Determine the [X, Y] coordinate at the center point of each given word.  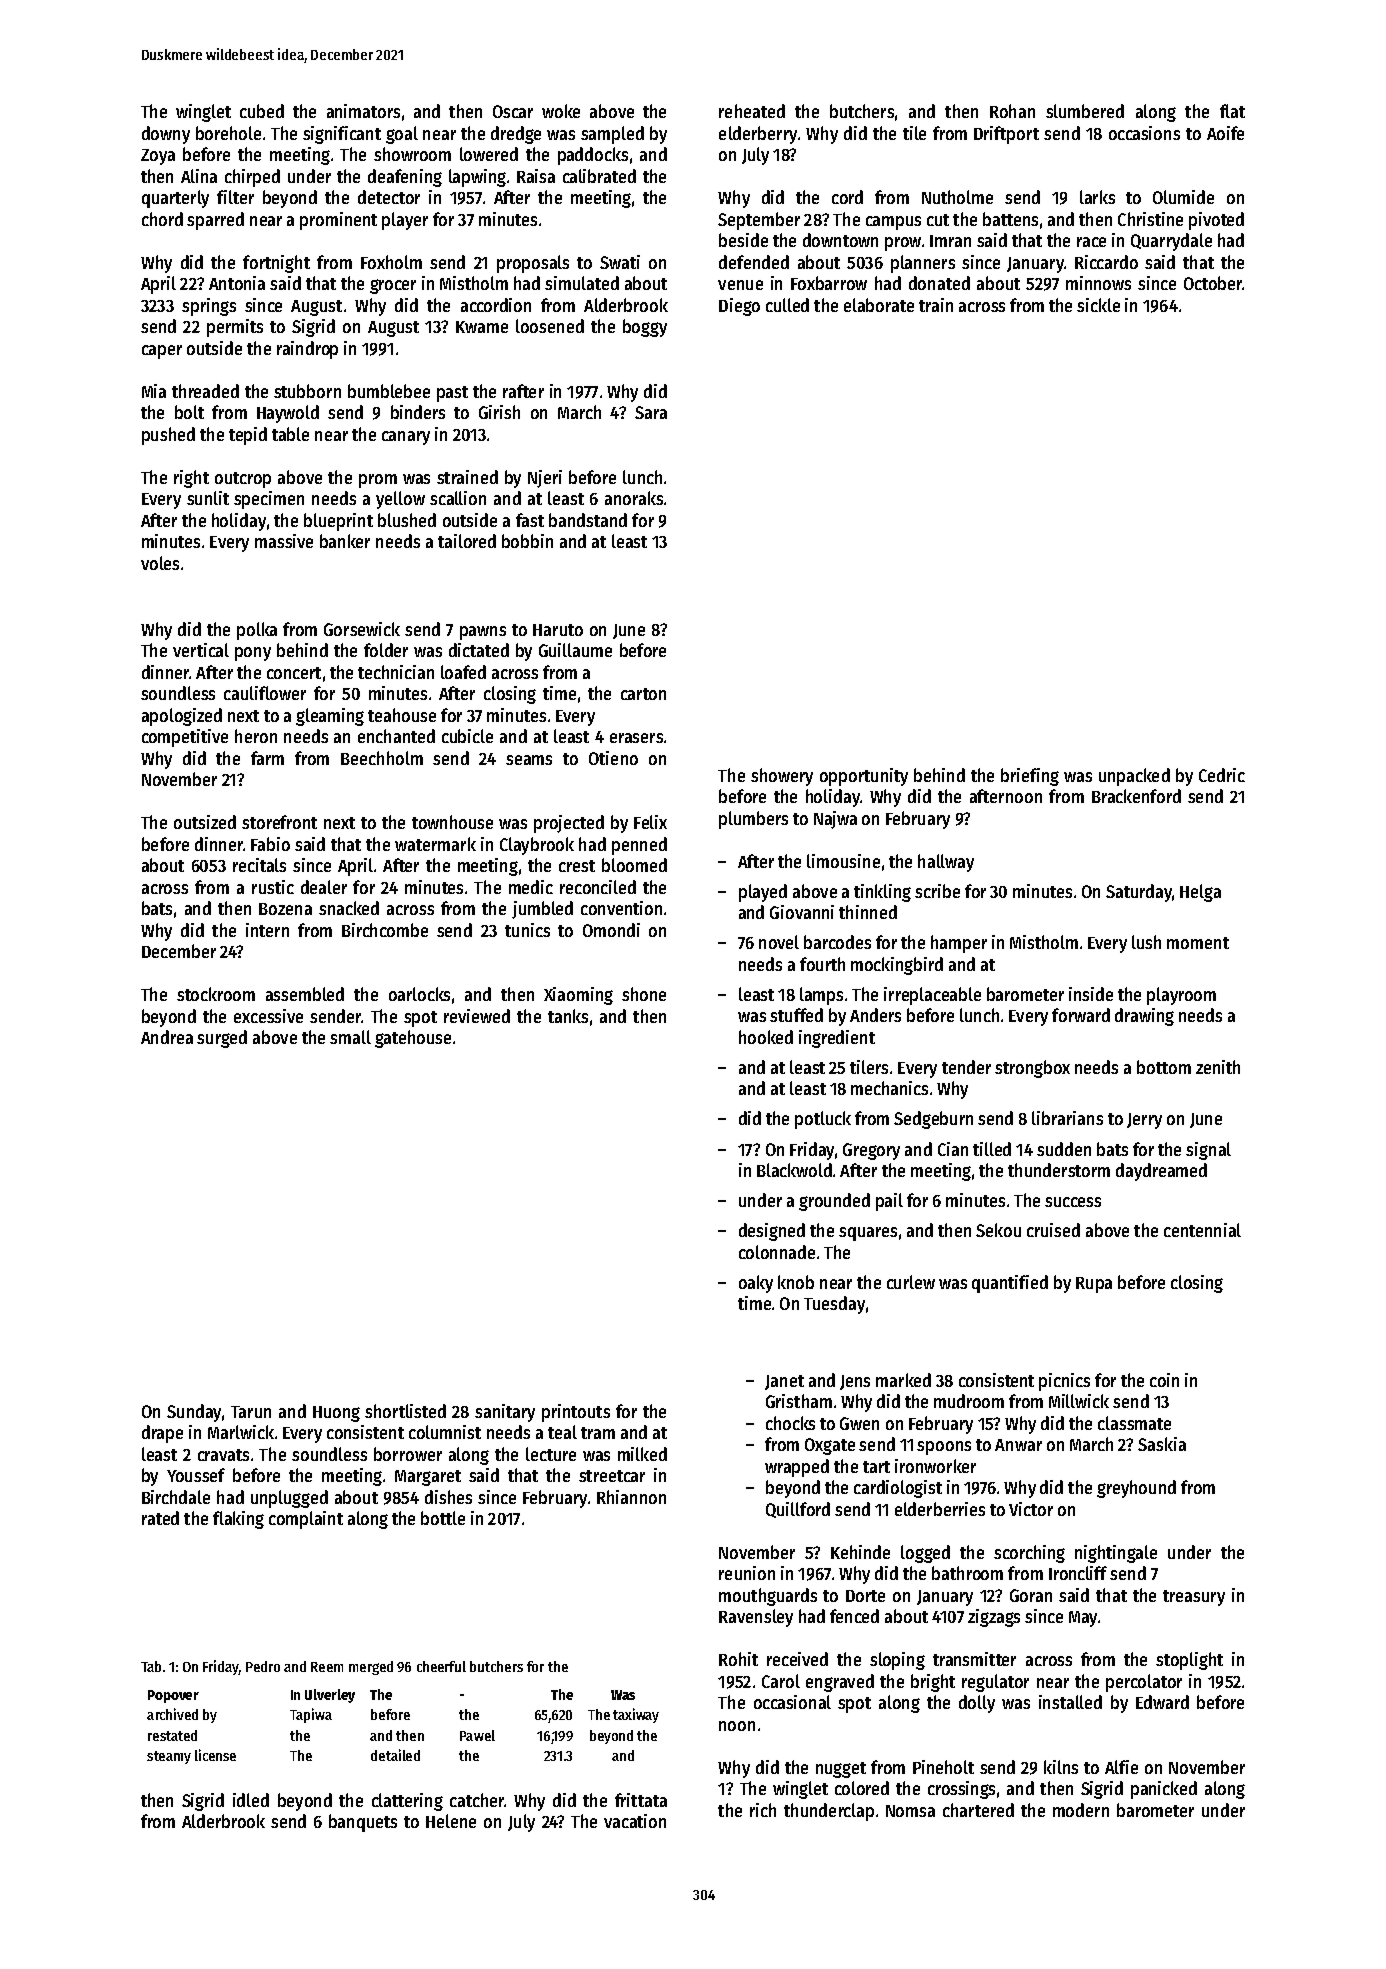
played [763, 893]
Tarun [251, 1412]
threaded [205, 391]
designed [772, 1232]
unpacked [1134, 777]
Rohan [1012, 111]
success [1073, 1202]
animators [363, 111]
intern [267, 930]
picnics [1064, 1382]
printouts [576, 1413]
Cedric [1222, 775]
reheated [752, 111]
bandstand [588, 520]
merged [371, 1668]
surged [222, 1039]
